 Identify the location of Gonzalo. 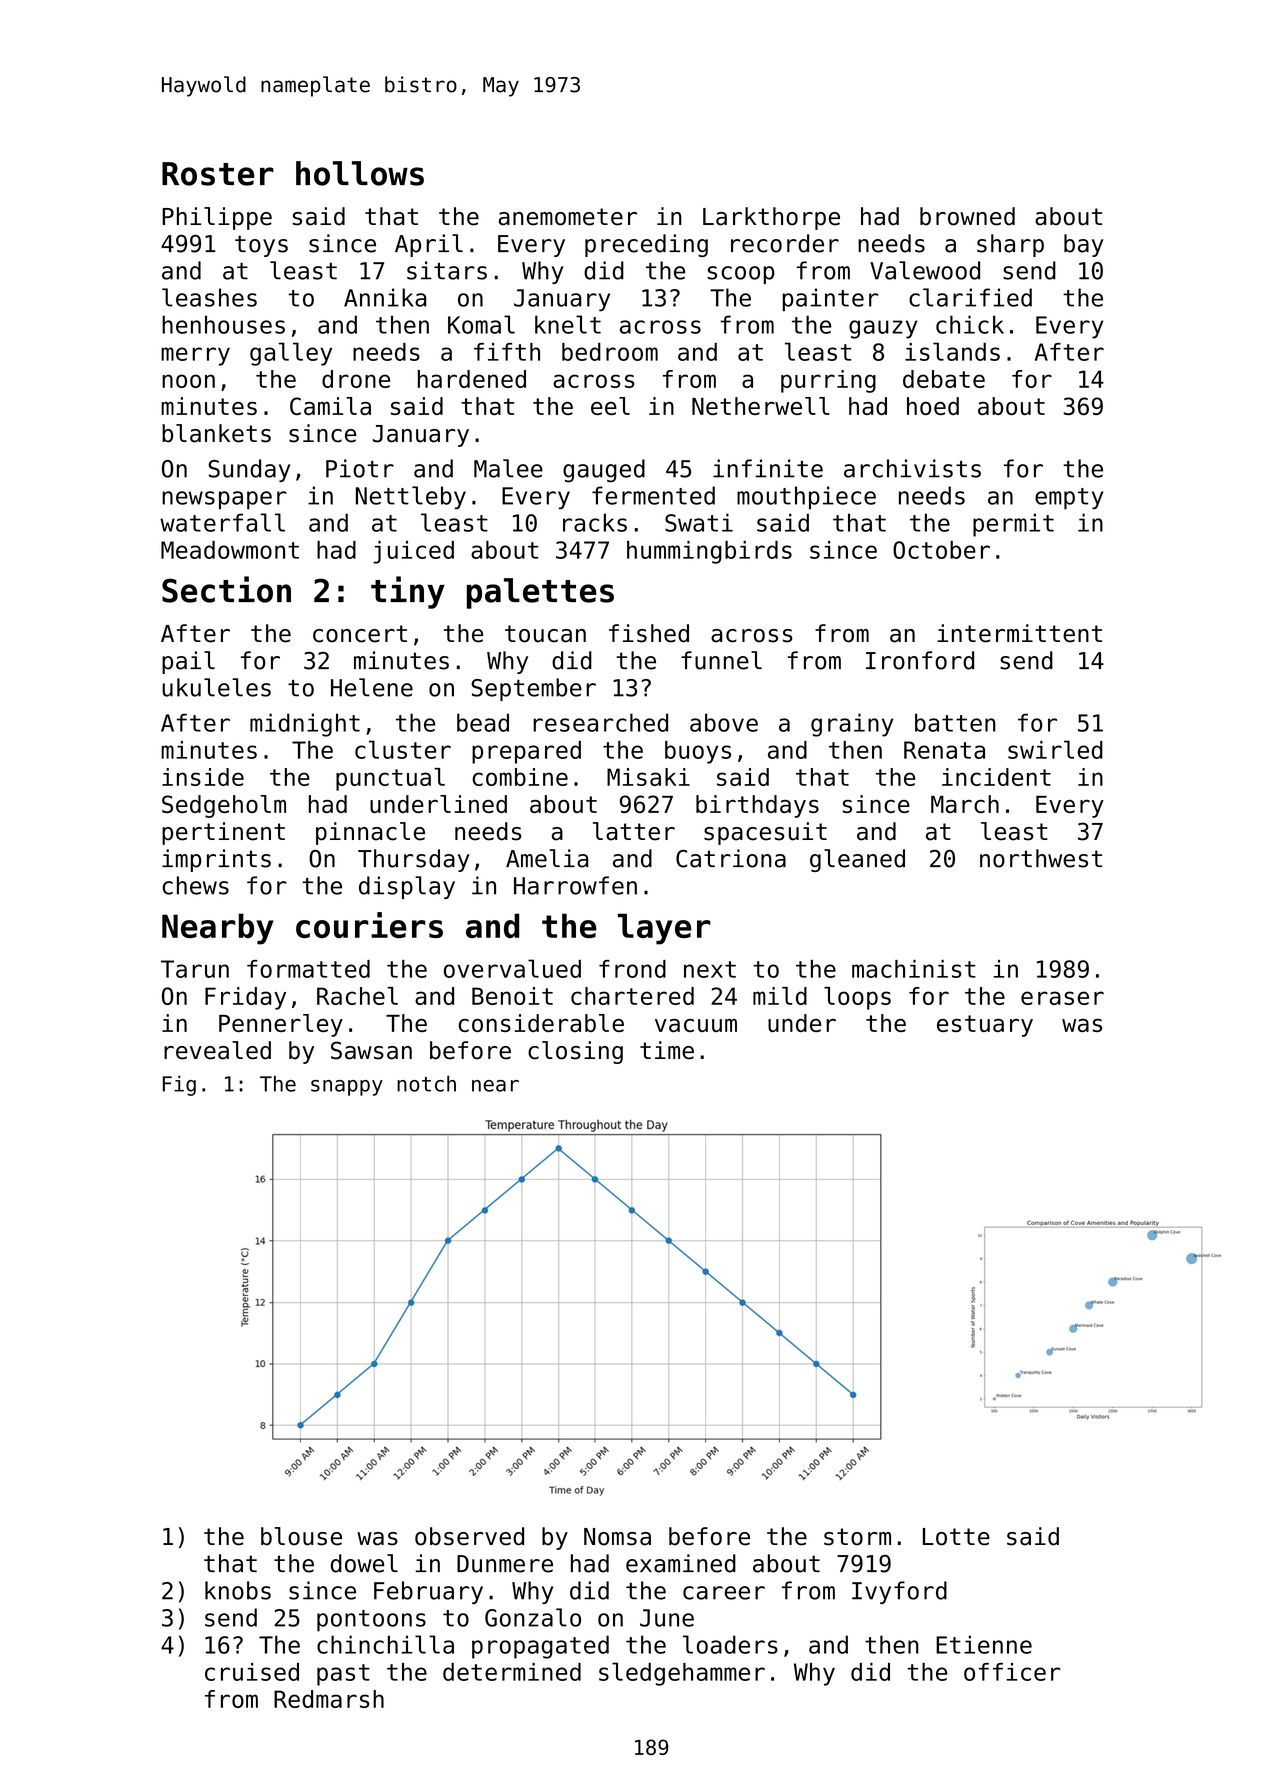
(533, 1617).
